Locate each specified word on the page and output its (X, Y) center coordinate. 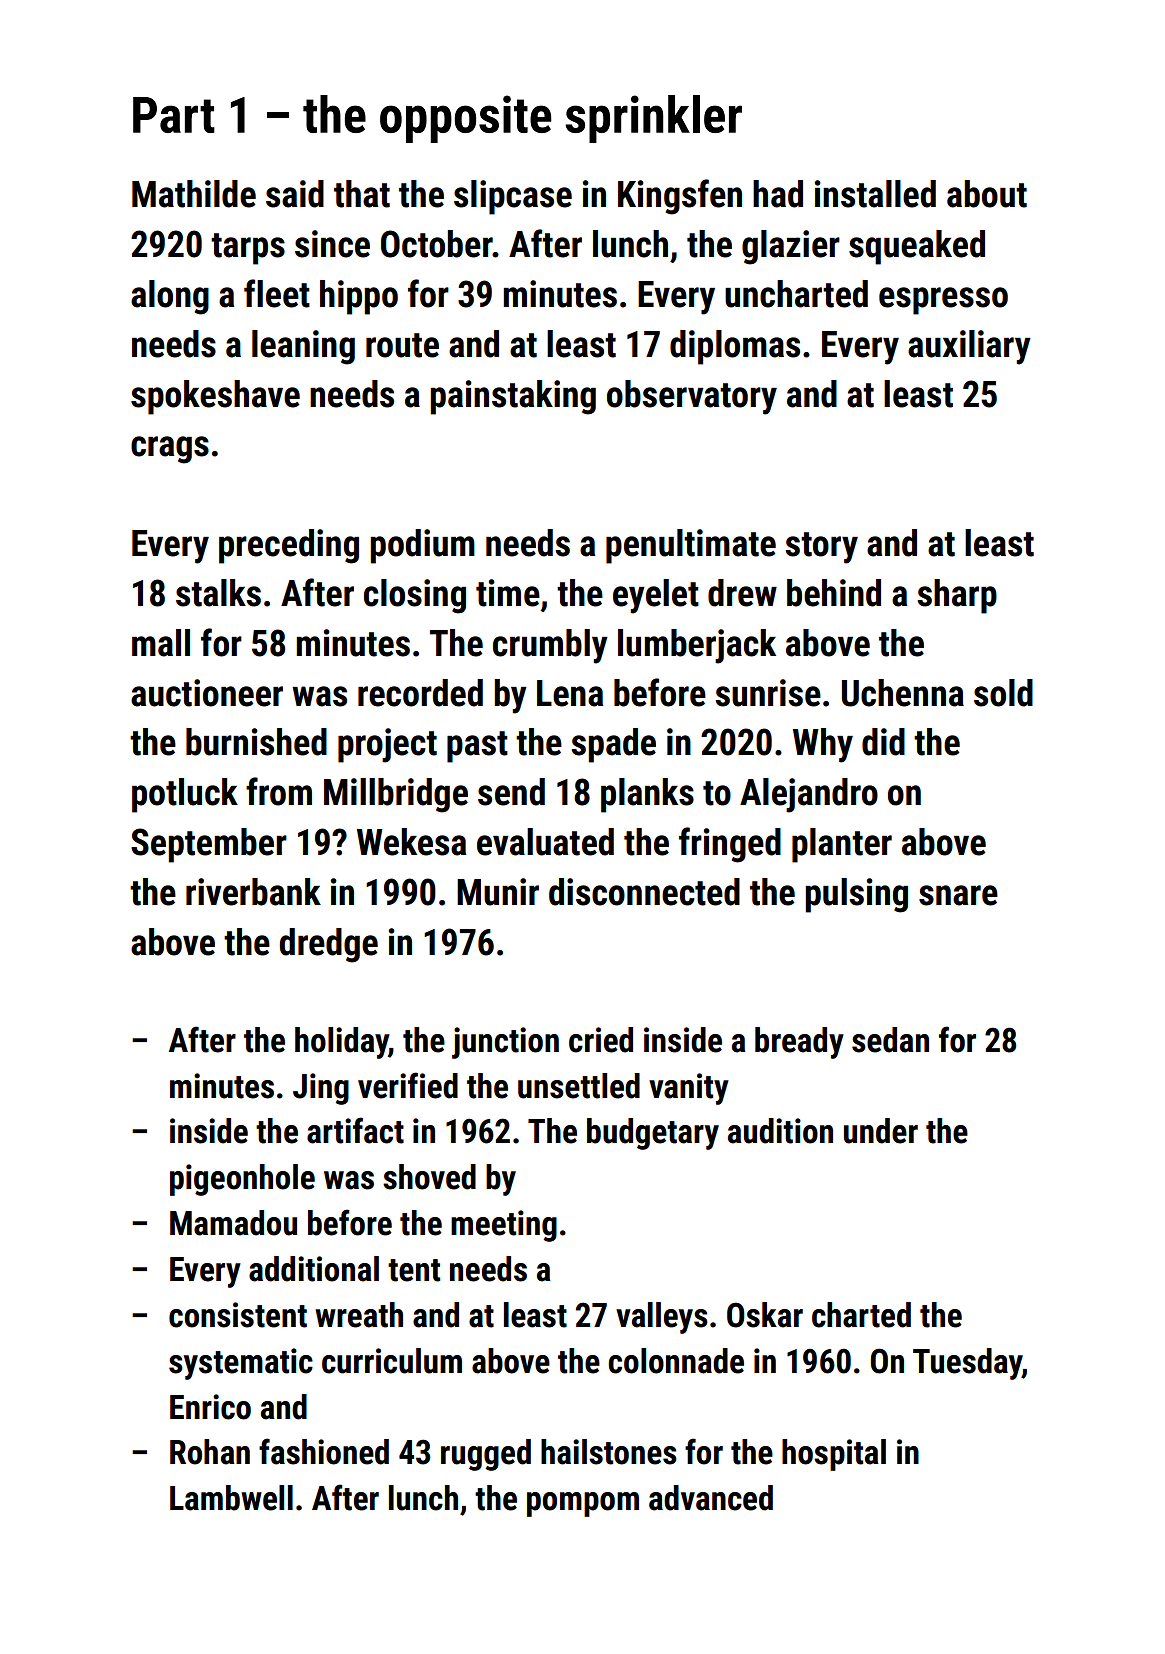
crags (170, 450)
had (778, 194)
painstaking (513, 397)
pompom (583, 1504)
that (362, 194)
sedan (890, 1040)
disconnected (644, 892)
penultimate (691, 546)
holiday (342, 1043)
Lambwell (231, 1498)
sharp (957, 596)
